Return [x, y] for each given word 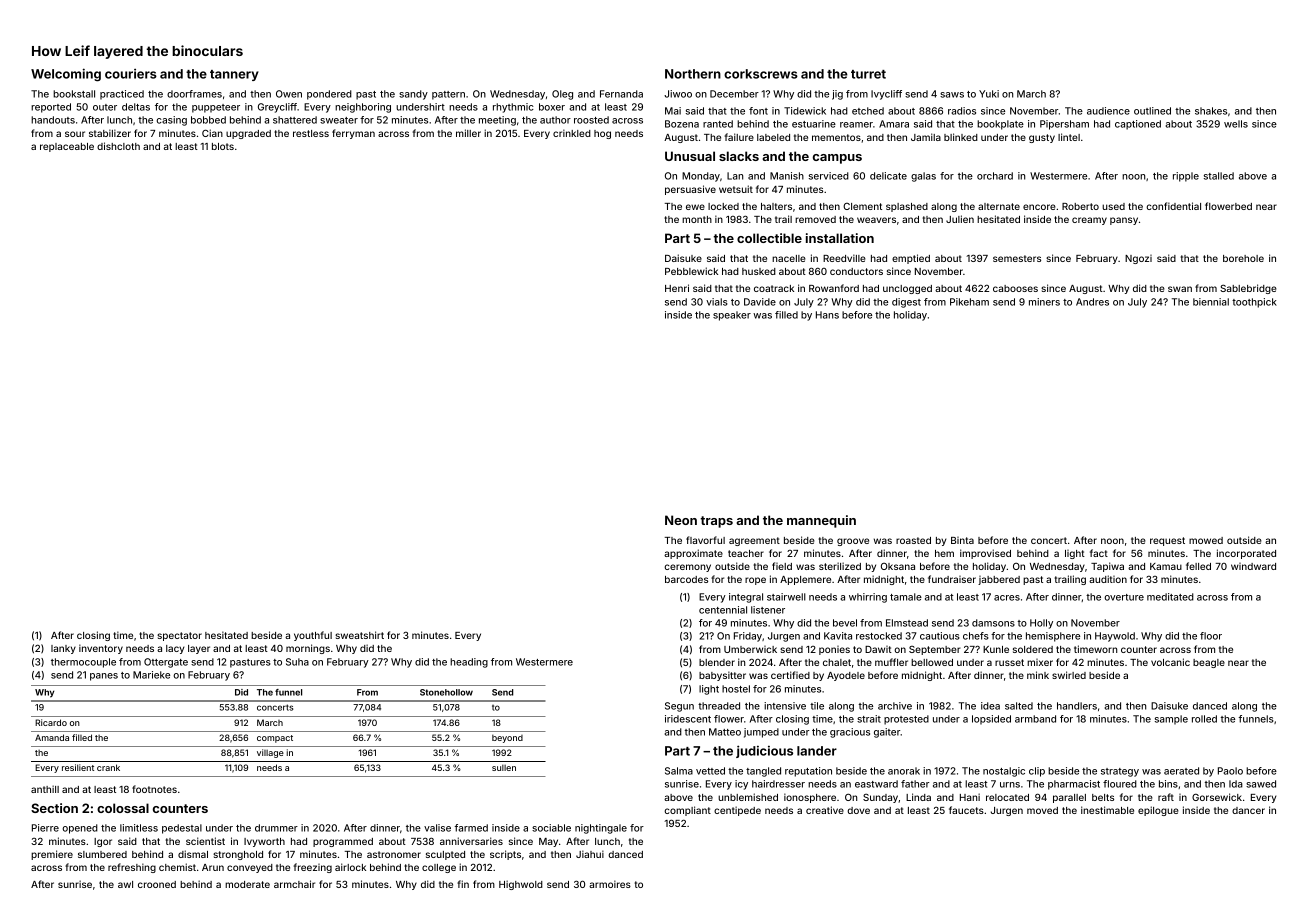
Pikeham [969, 302]
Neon [681, 520]
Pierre [45, 828]
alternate [999, 206]
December [734, 94]
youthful [313, 636]
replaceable [67, 147]
